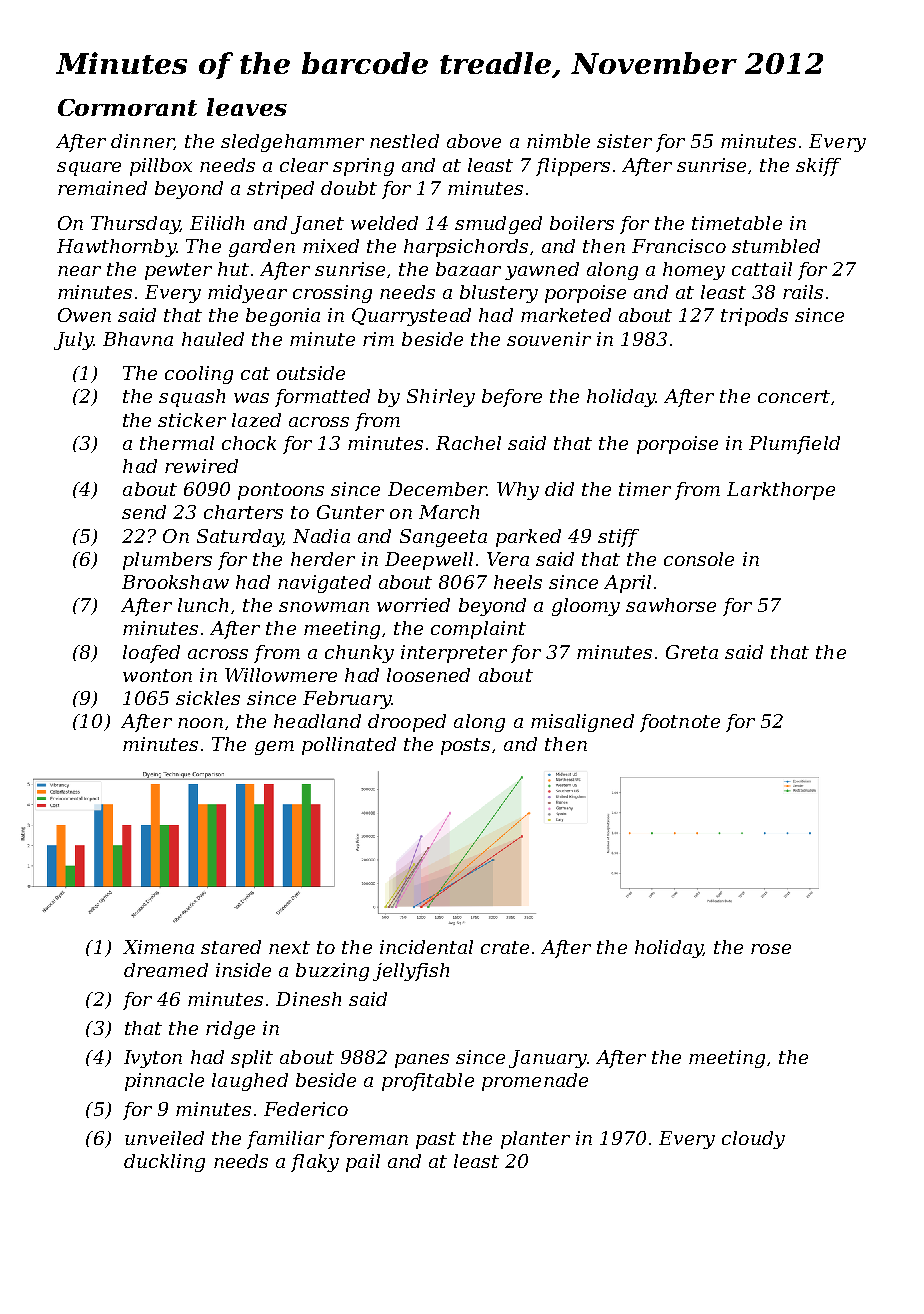 Image resolution: width=924 pixels, height=1314 pixels. What do you see at coordinates (680, 723) in the page?
I see `footnote` at bounding box center [680, 723].
